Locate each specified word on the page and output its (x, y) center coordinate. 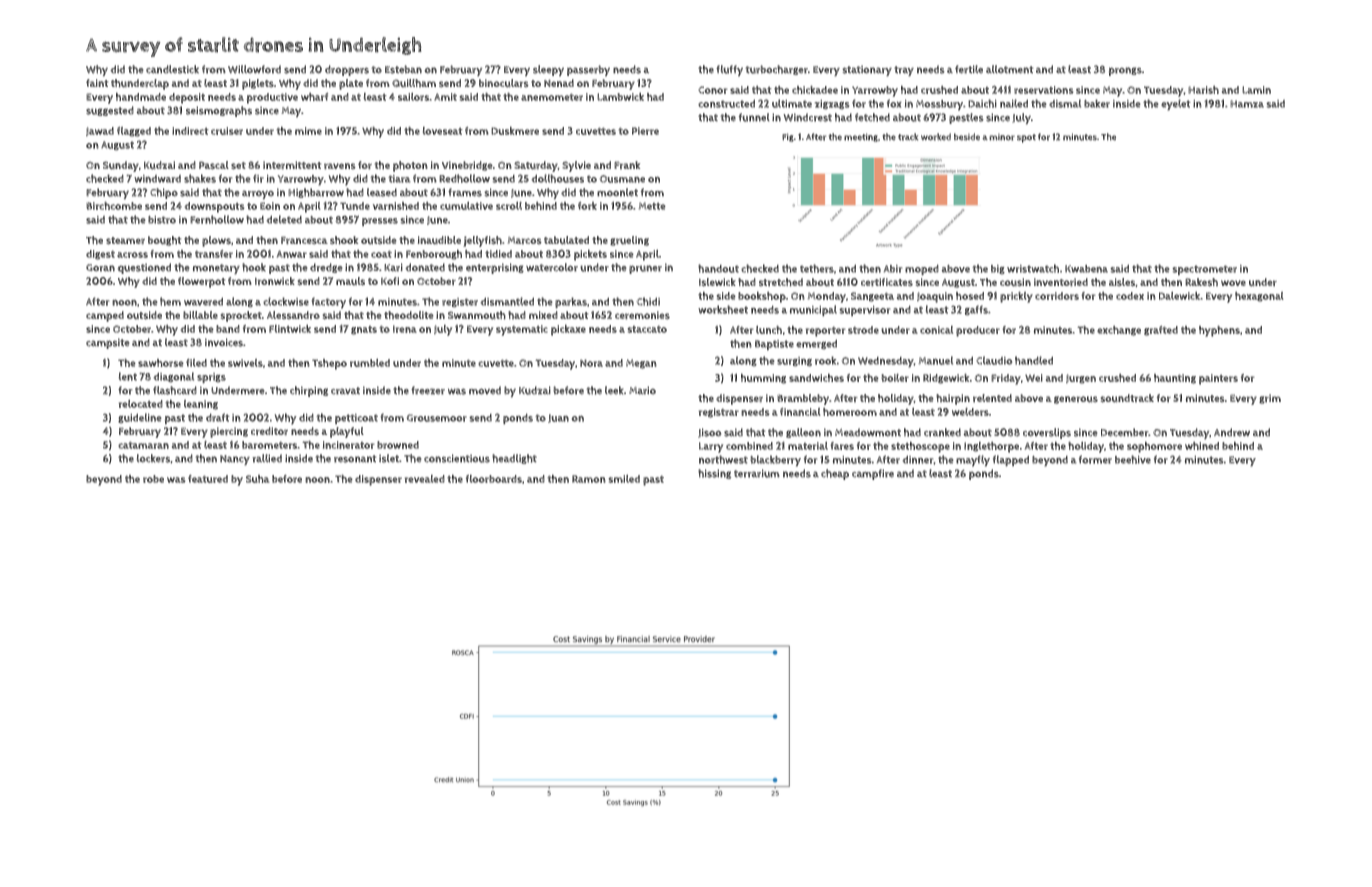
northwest (723, 459)
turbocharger (776, 70)
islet (389, 458)
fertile (969, 69)
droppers (347, 70)
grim (1270, 399)
